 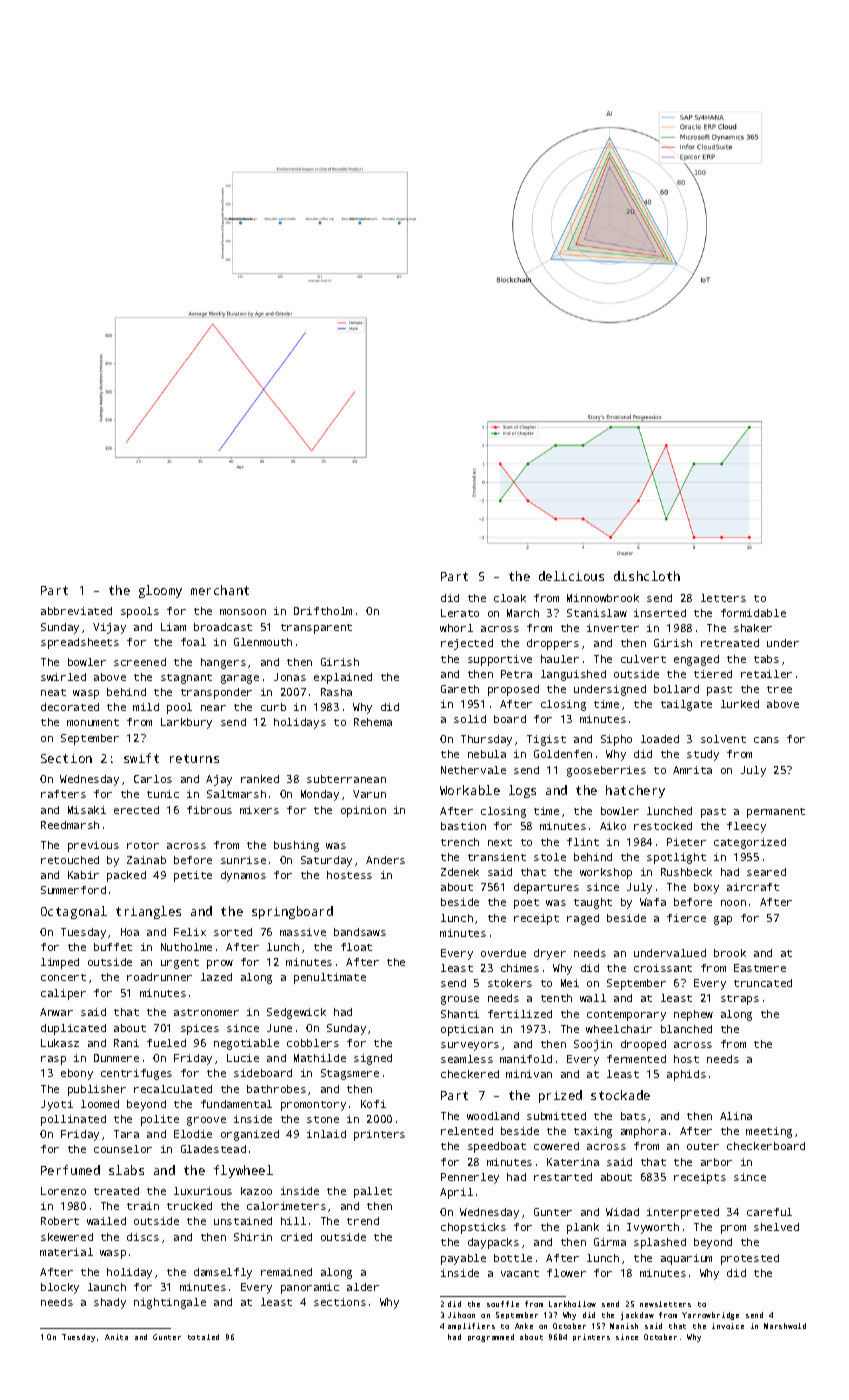 What do you see at coordinates (676, 689) in the image?
I see `bollard` at bounding box center [676, 689].
